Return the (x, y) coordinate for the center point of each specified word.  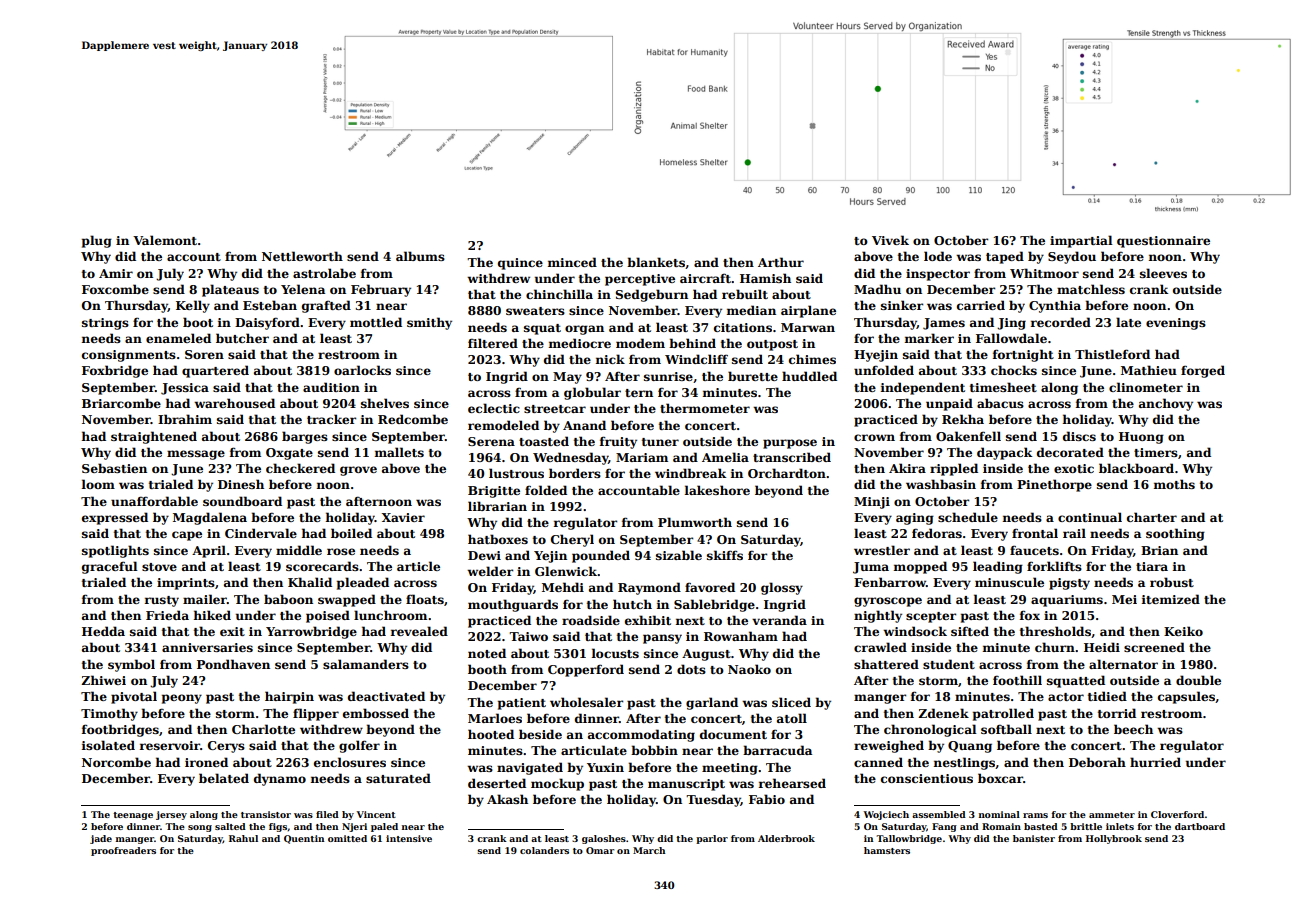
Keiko (1183, 631)
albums (420, 256)
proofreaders (123, 851)
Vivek (890, 240)
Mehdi (563, 587)
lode (938, 256)
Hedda (103, 631)
